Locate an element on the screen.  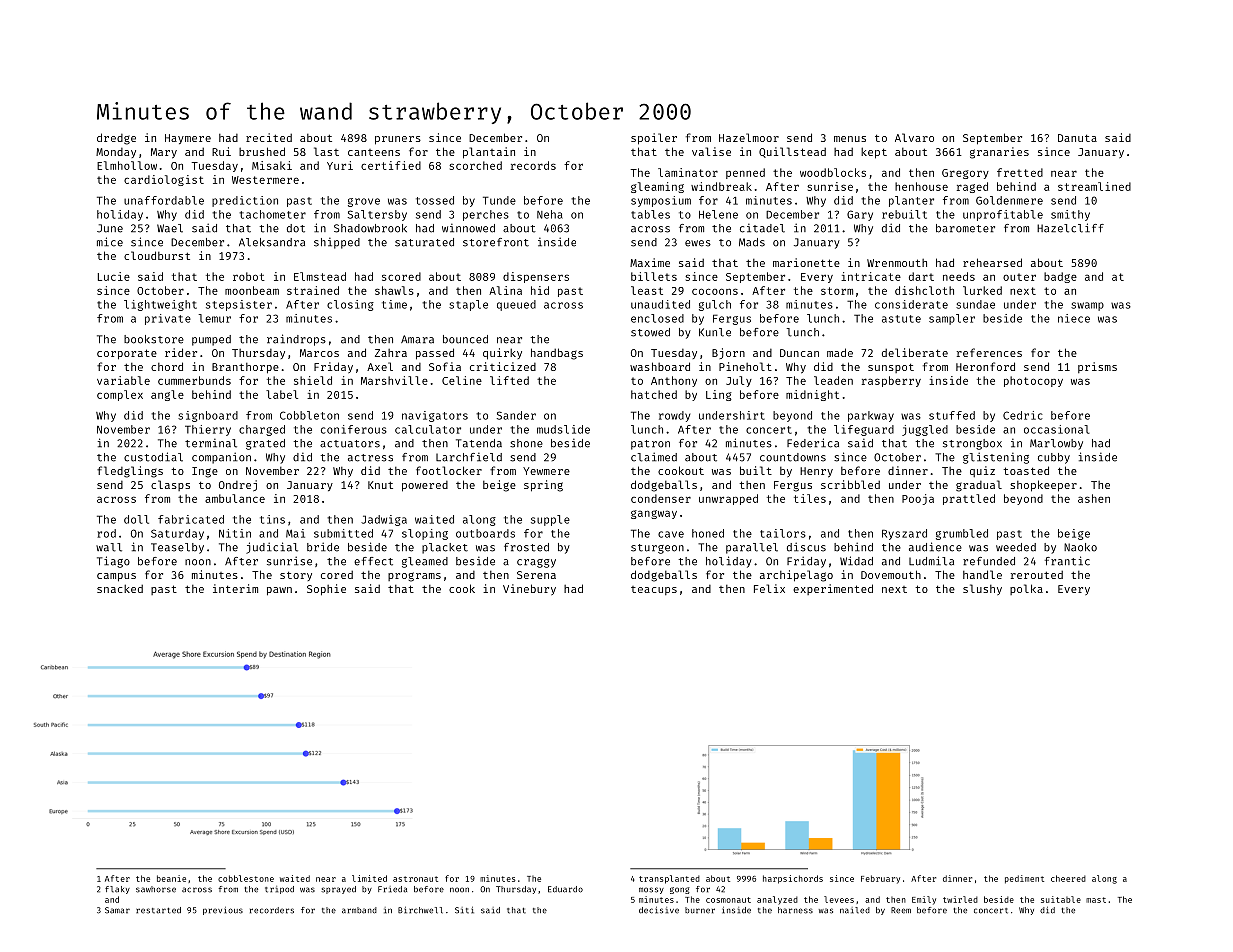
least is located at coordinates (647, 290).
